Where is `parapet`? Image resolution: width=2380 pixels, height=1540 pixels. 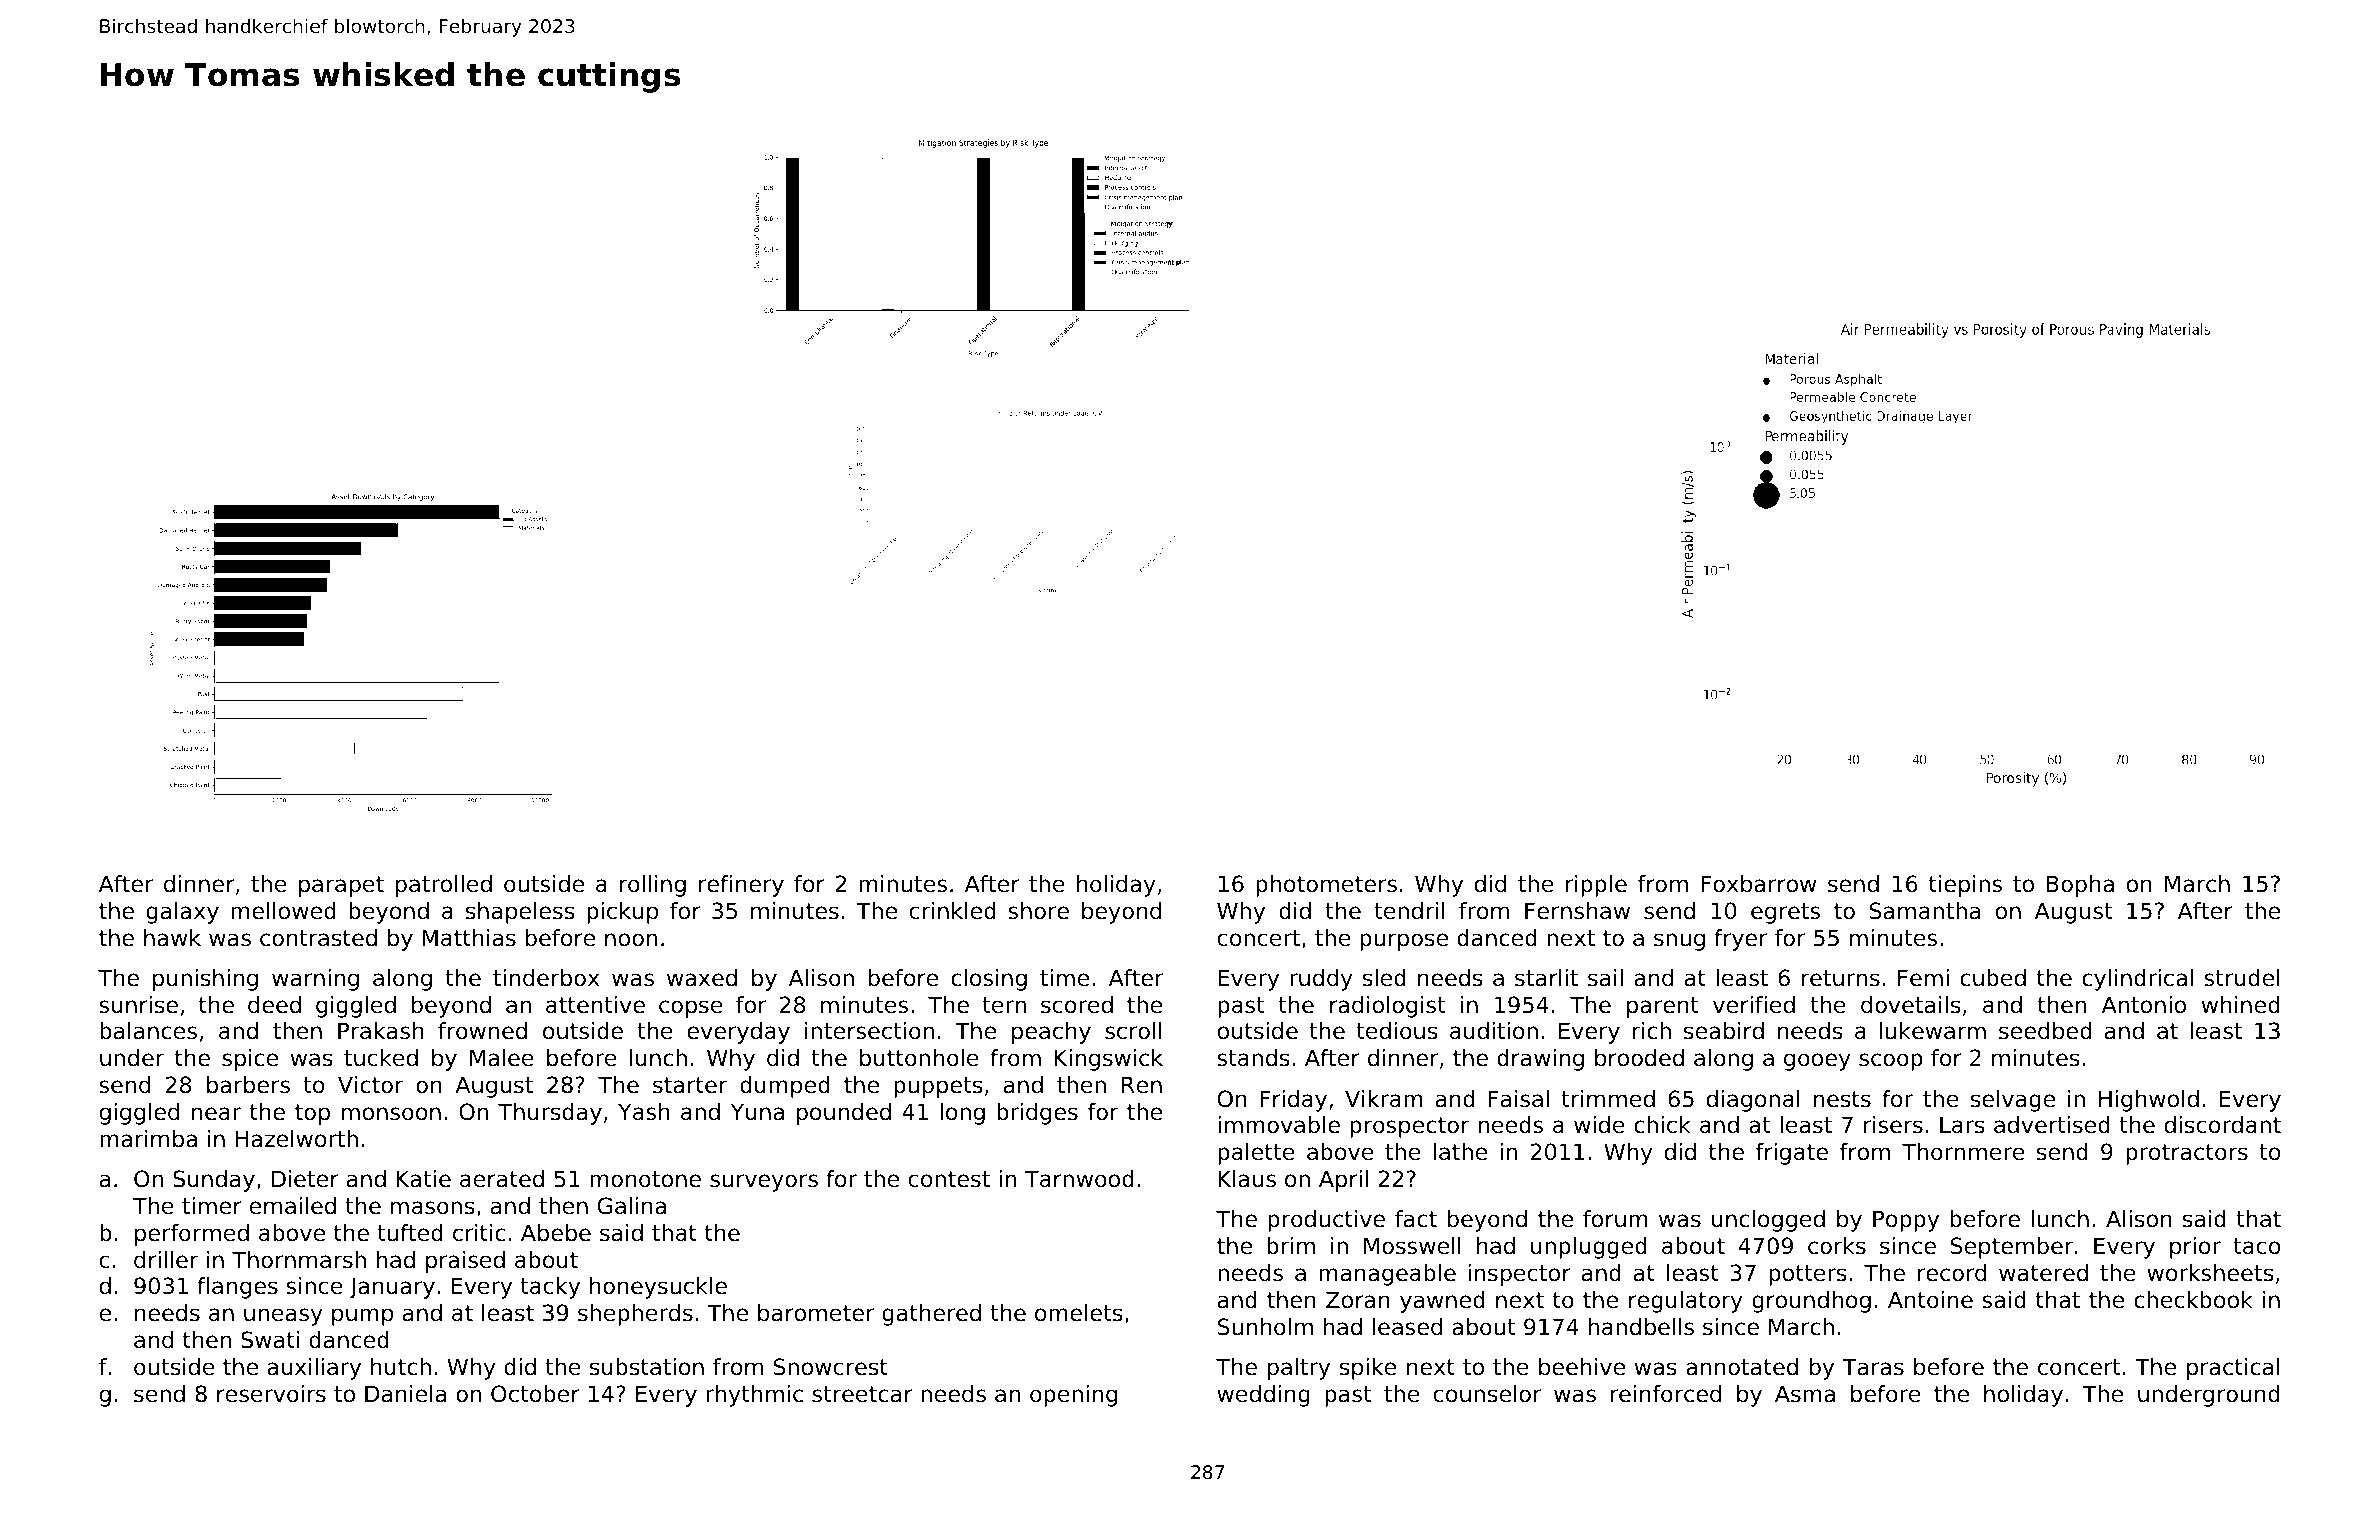
parapet is located at coordinates (341, 886).
